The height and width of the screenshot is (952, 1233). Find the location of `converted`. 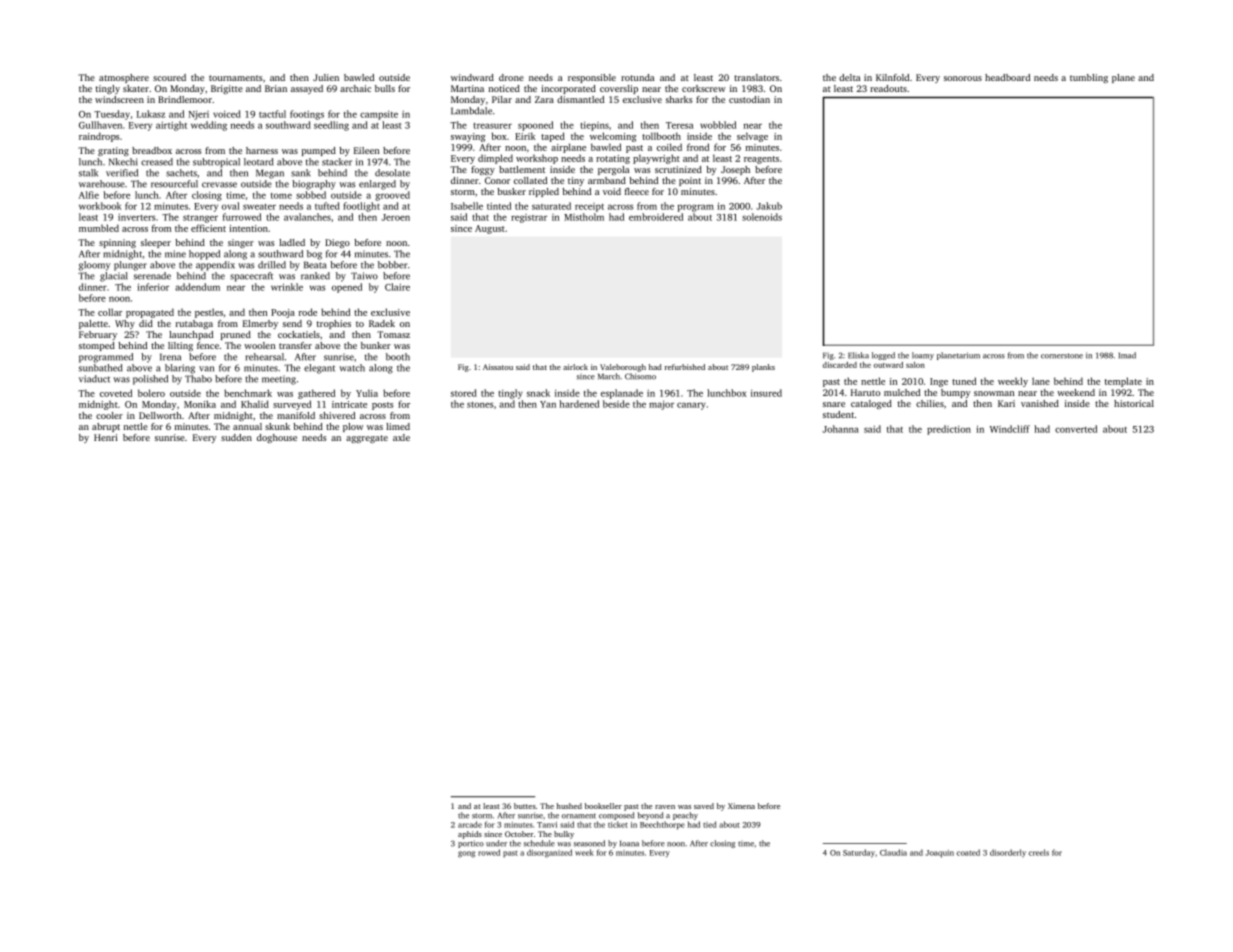

converted is located at coordinates (1076, 429).
